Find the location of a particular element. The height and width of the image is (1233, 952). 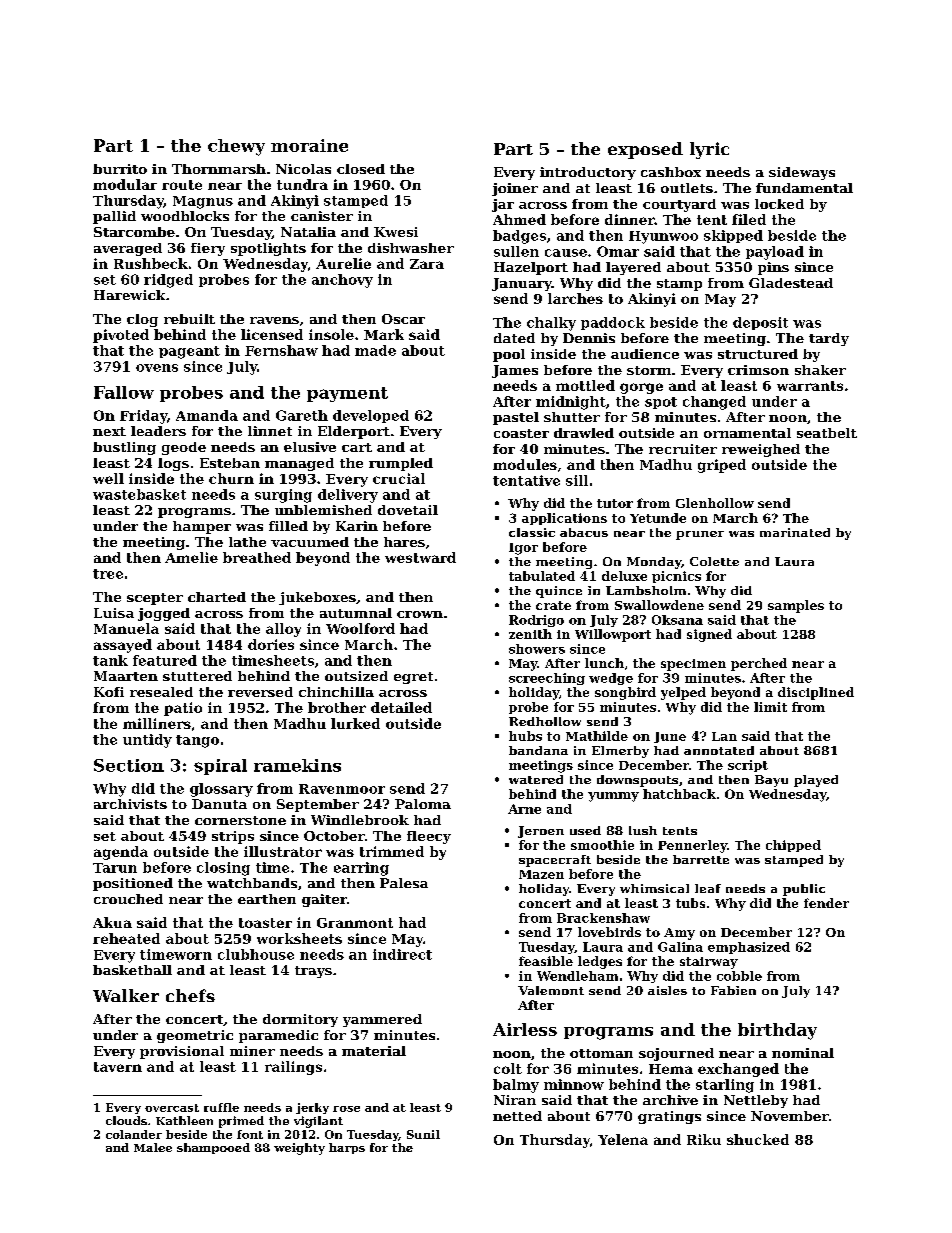

ruffle is located at coordinates (221, 1107).
